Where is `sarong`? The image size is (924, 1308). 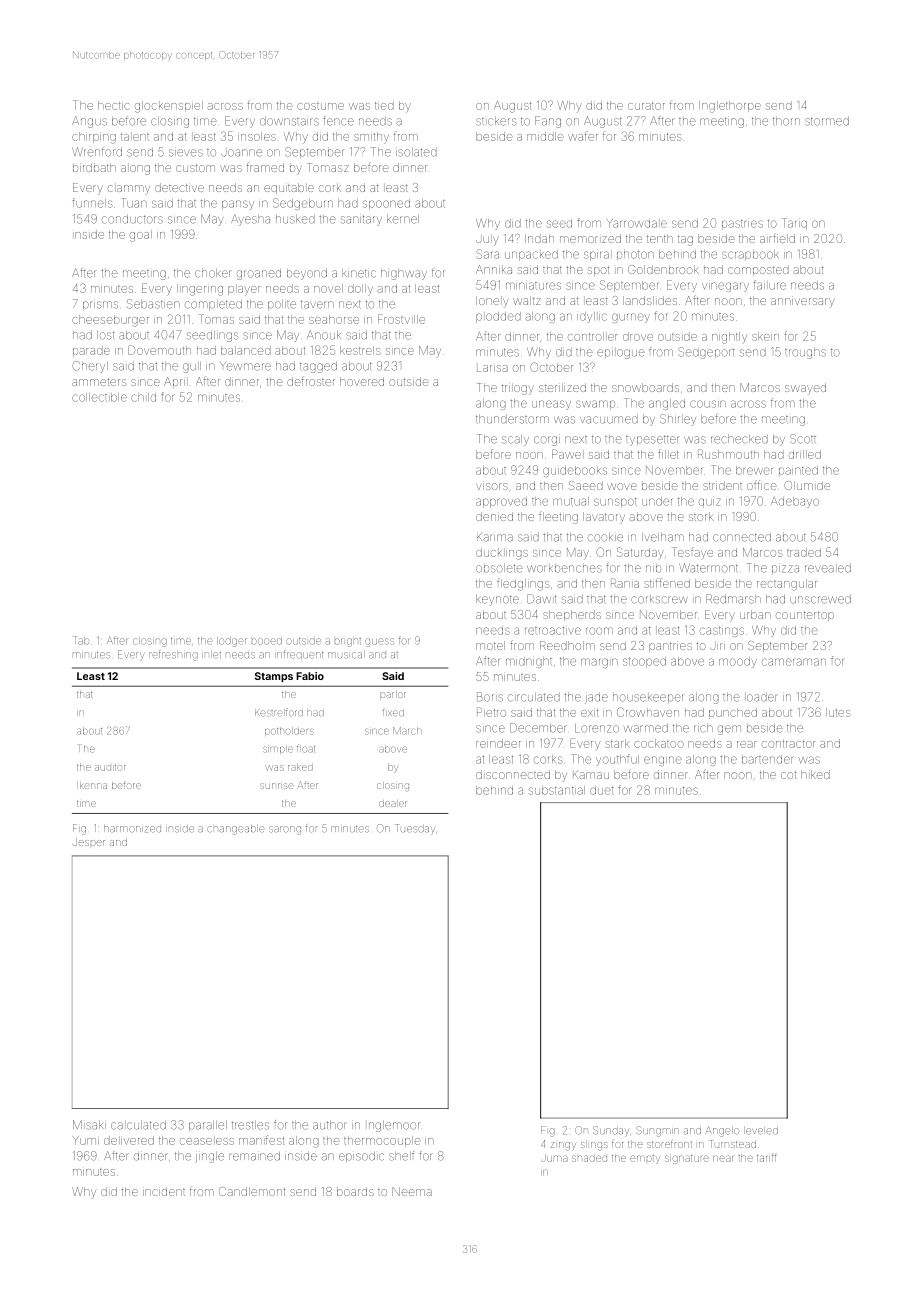
sarong is located at coordinates (285, 830).
